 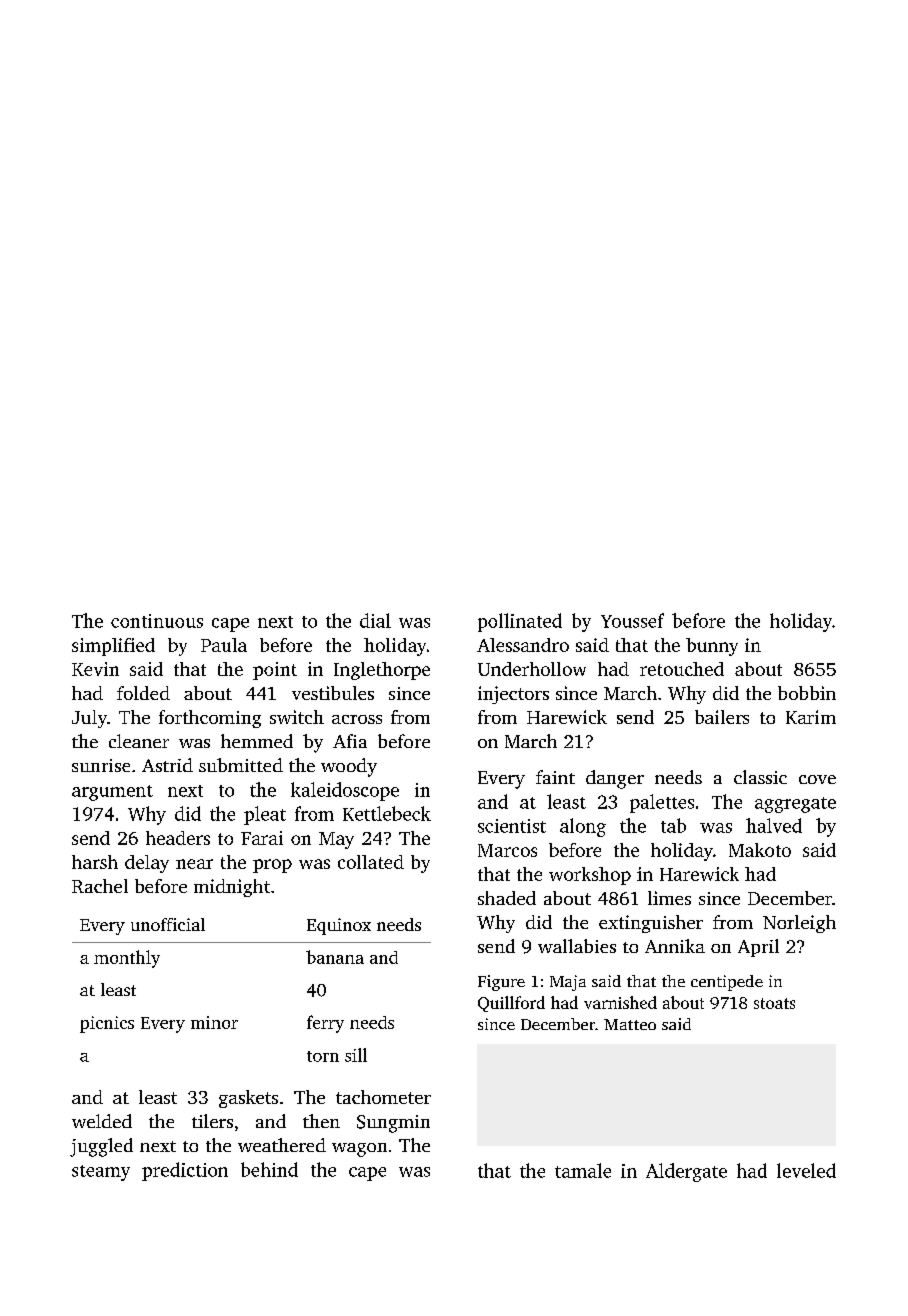 I want to click on wagon, so click(x=359, y=1150).
